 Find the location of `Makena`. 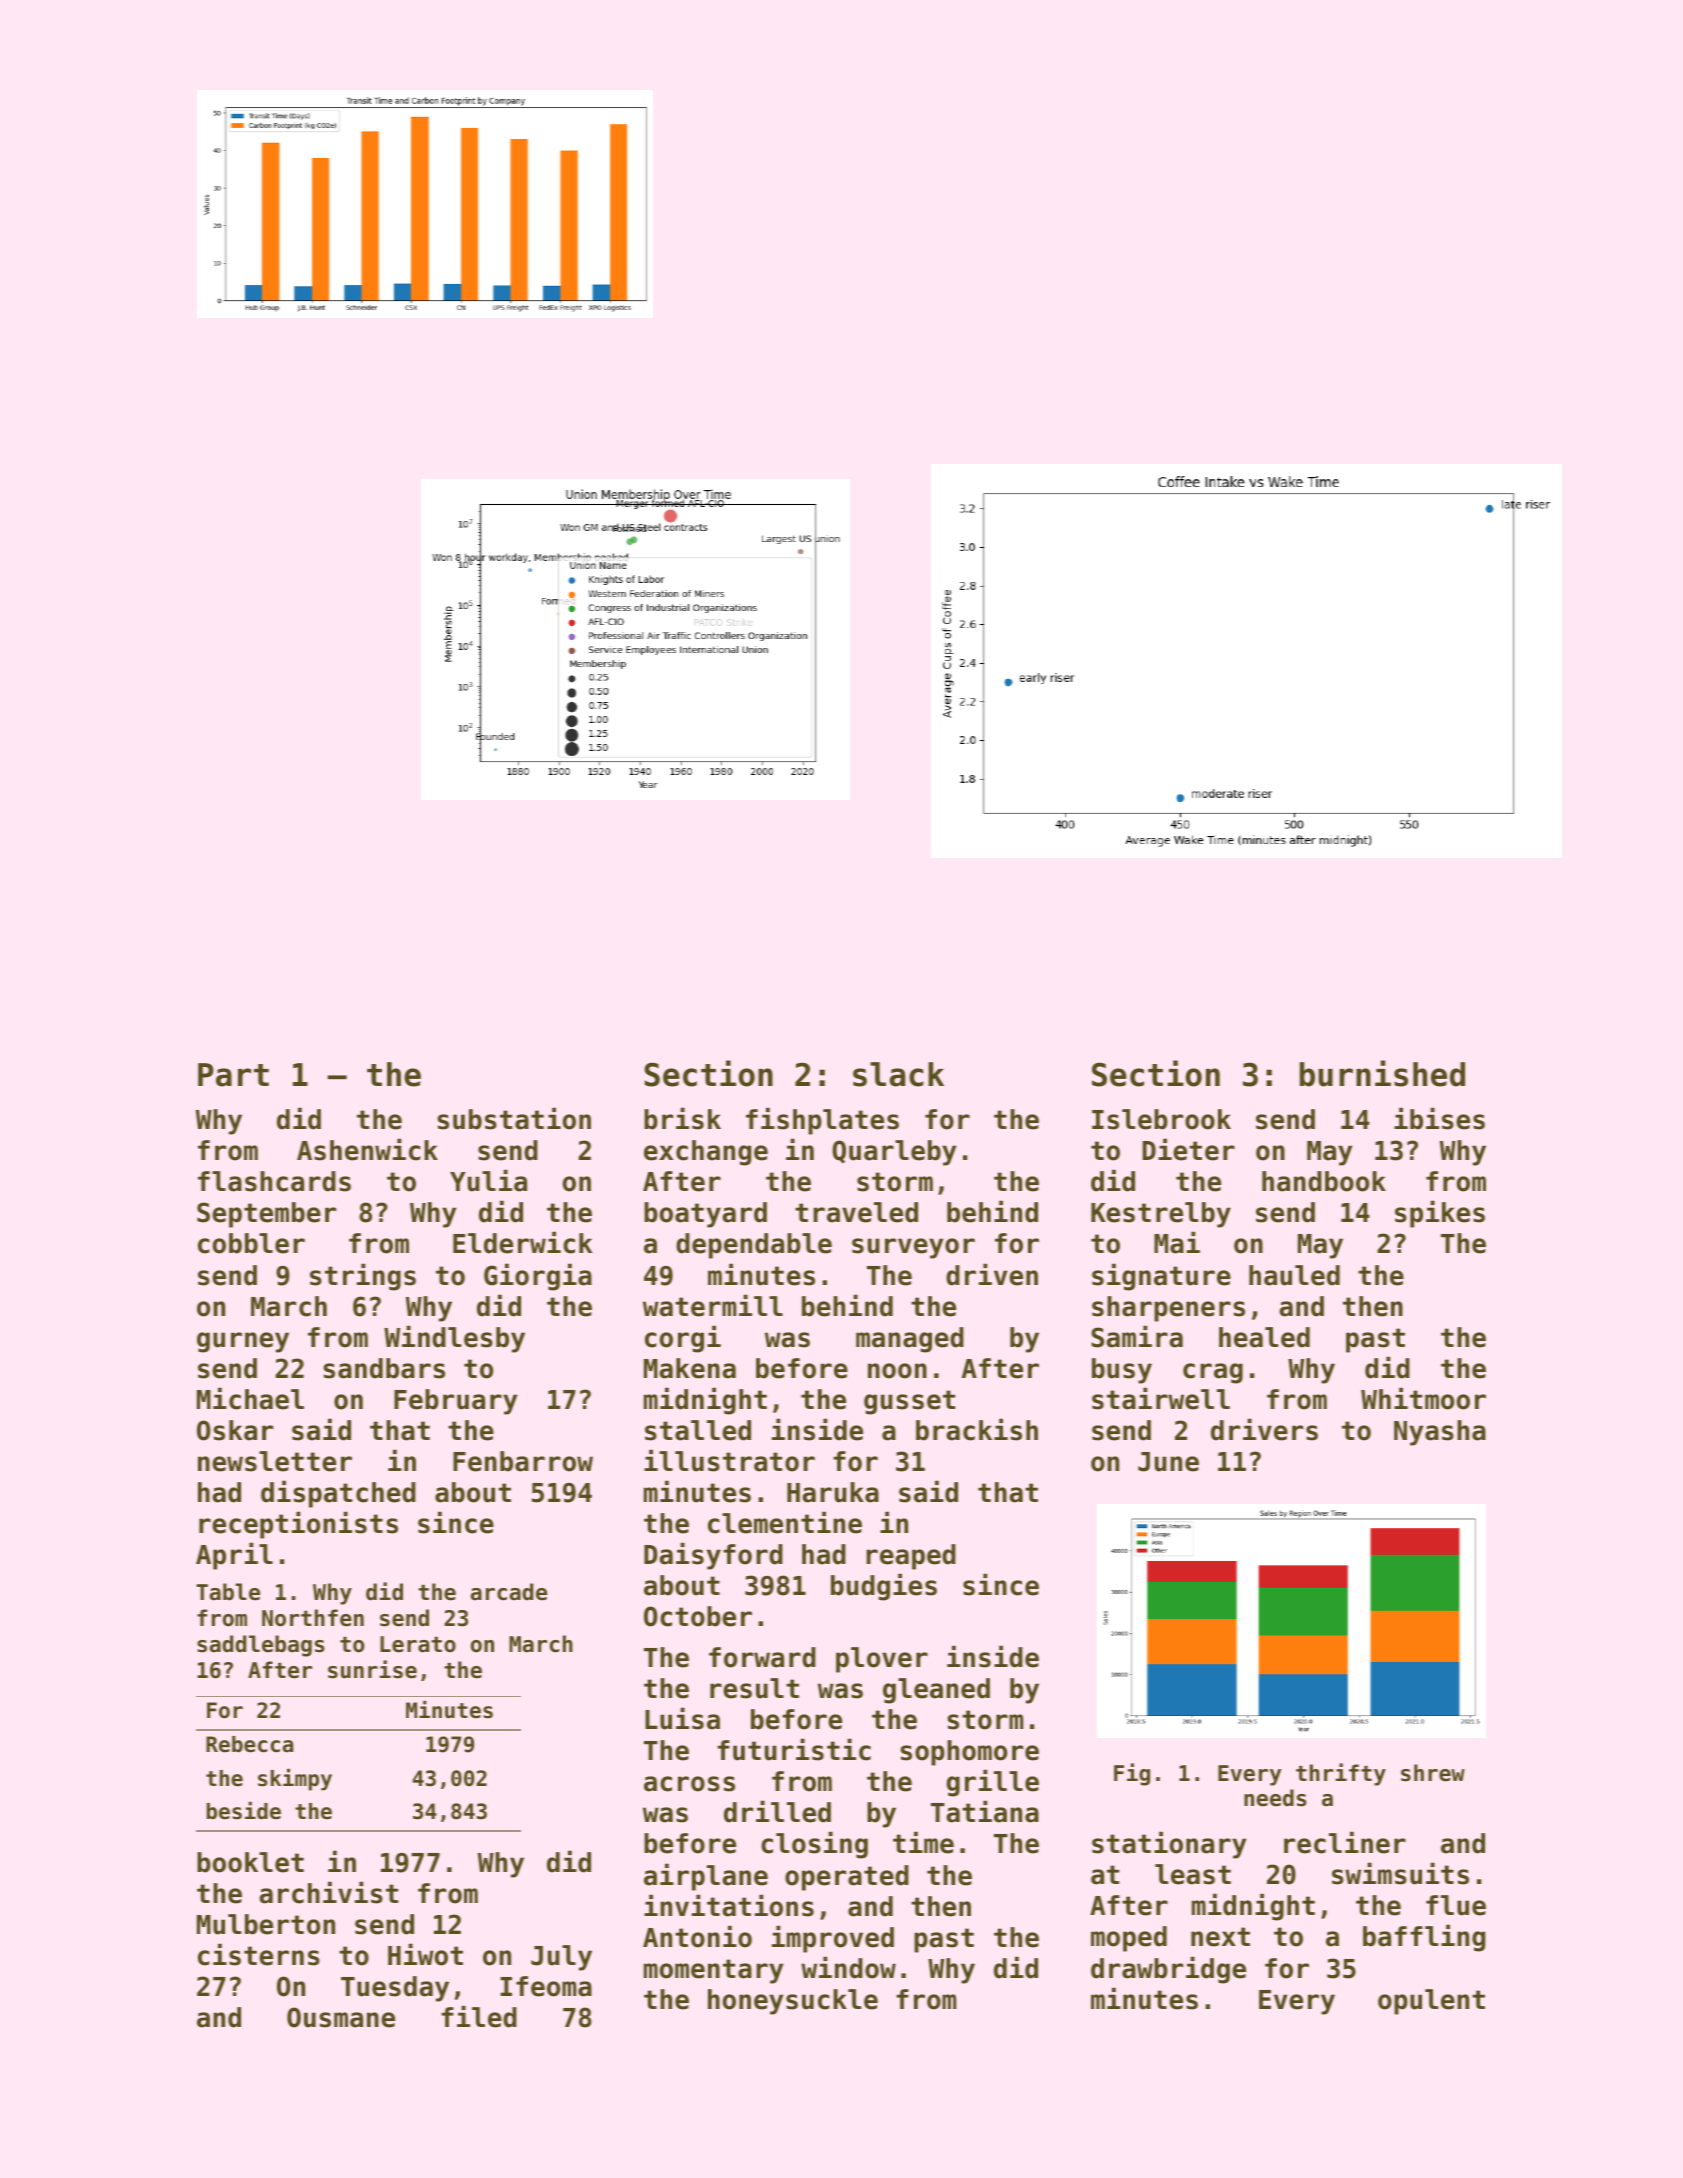

Makena is located at coordinates (690, 1368).
